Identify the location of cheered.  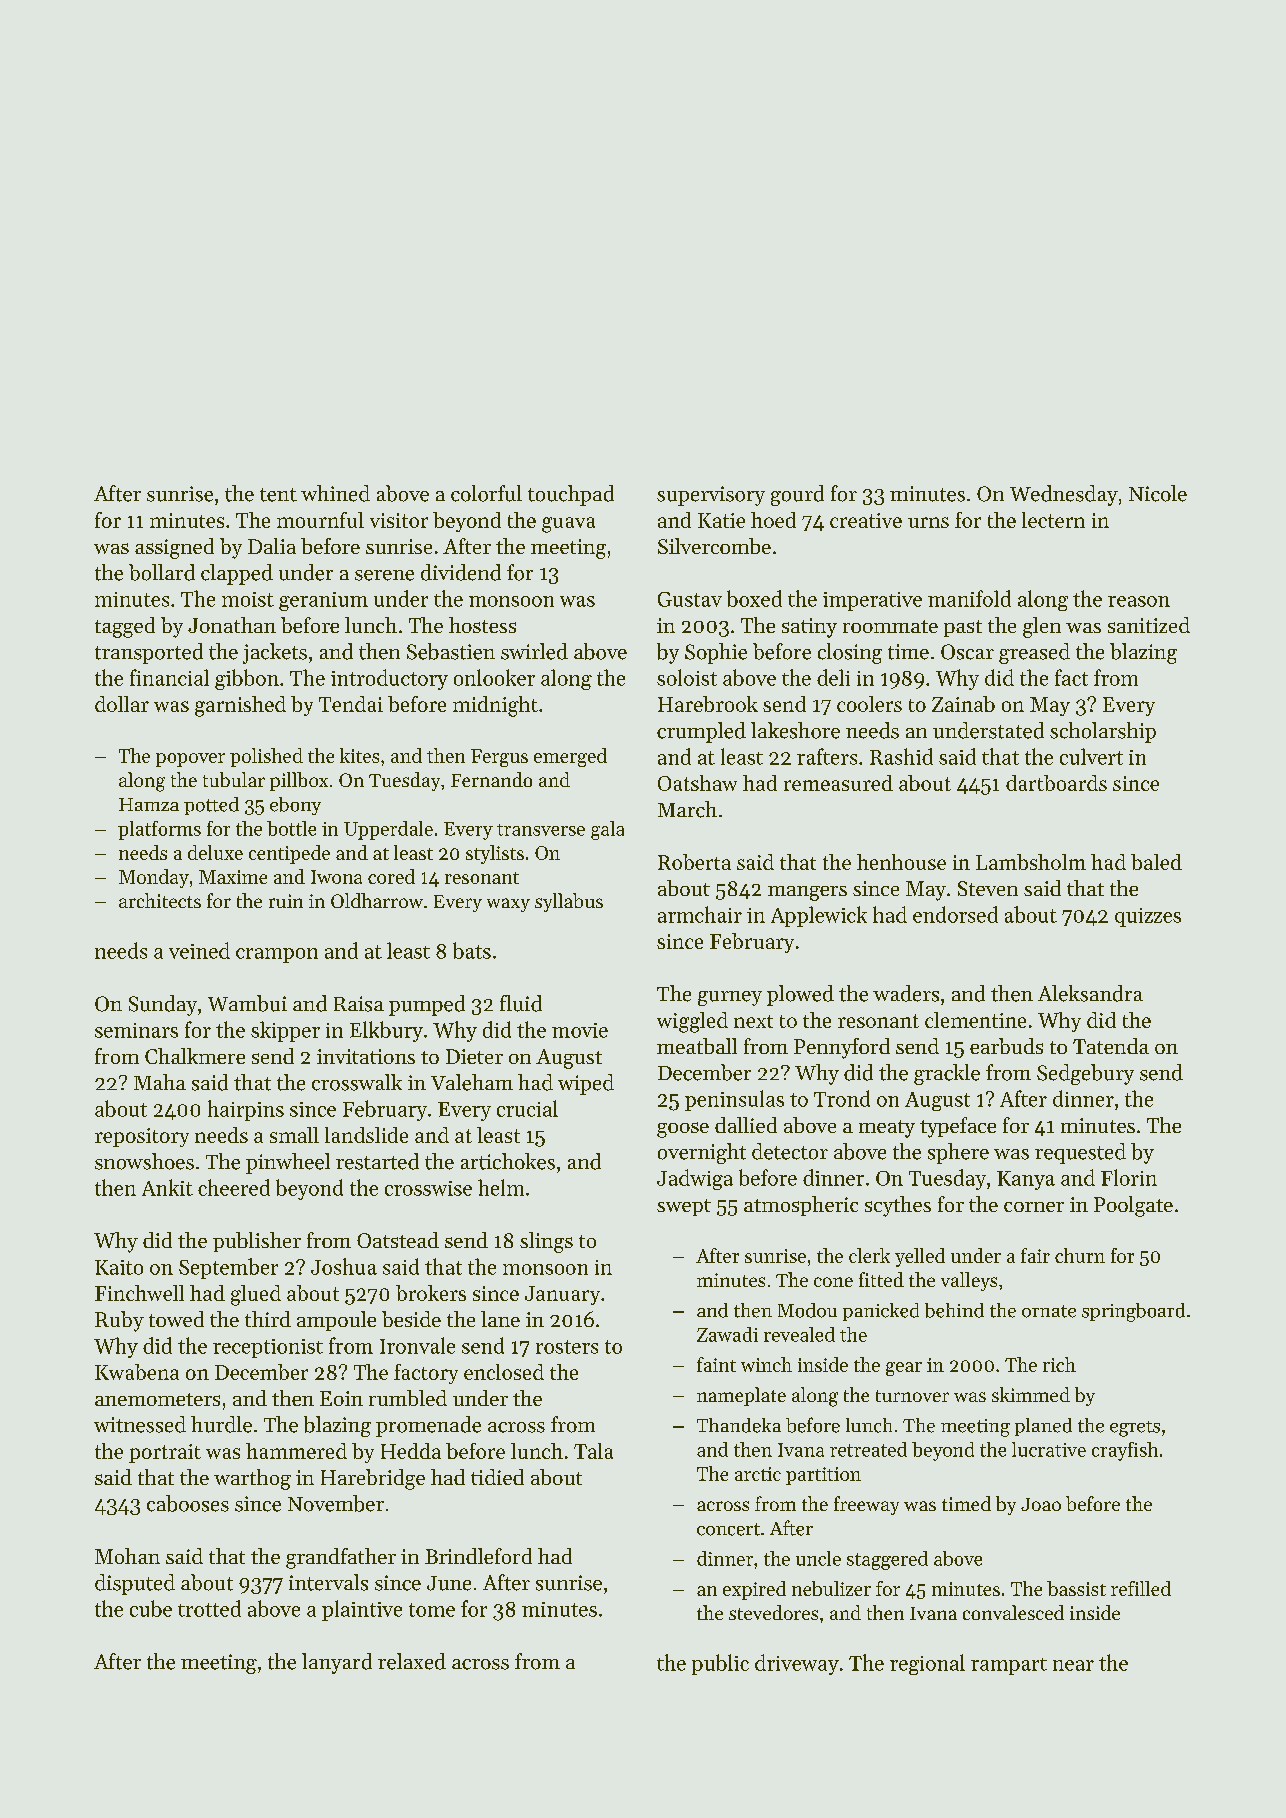
(234, 1187).
